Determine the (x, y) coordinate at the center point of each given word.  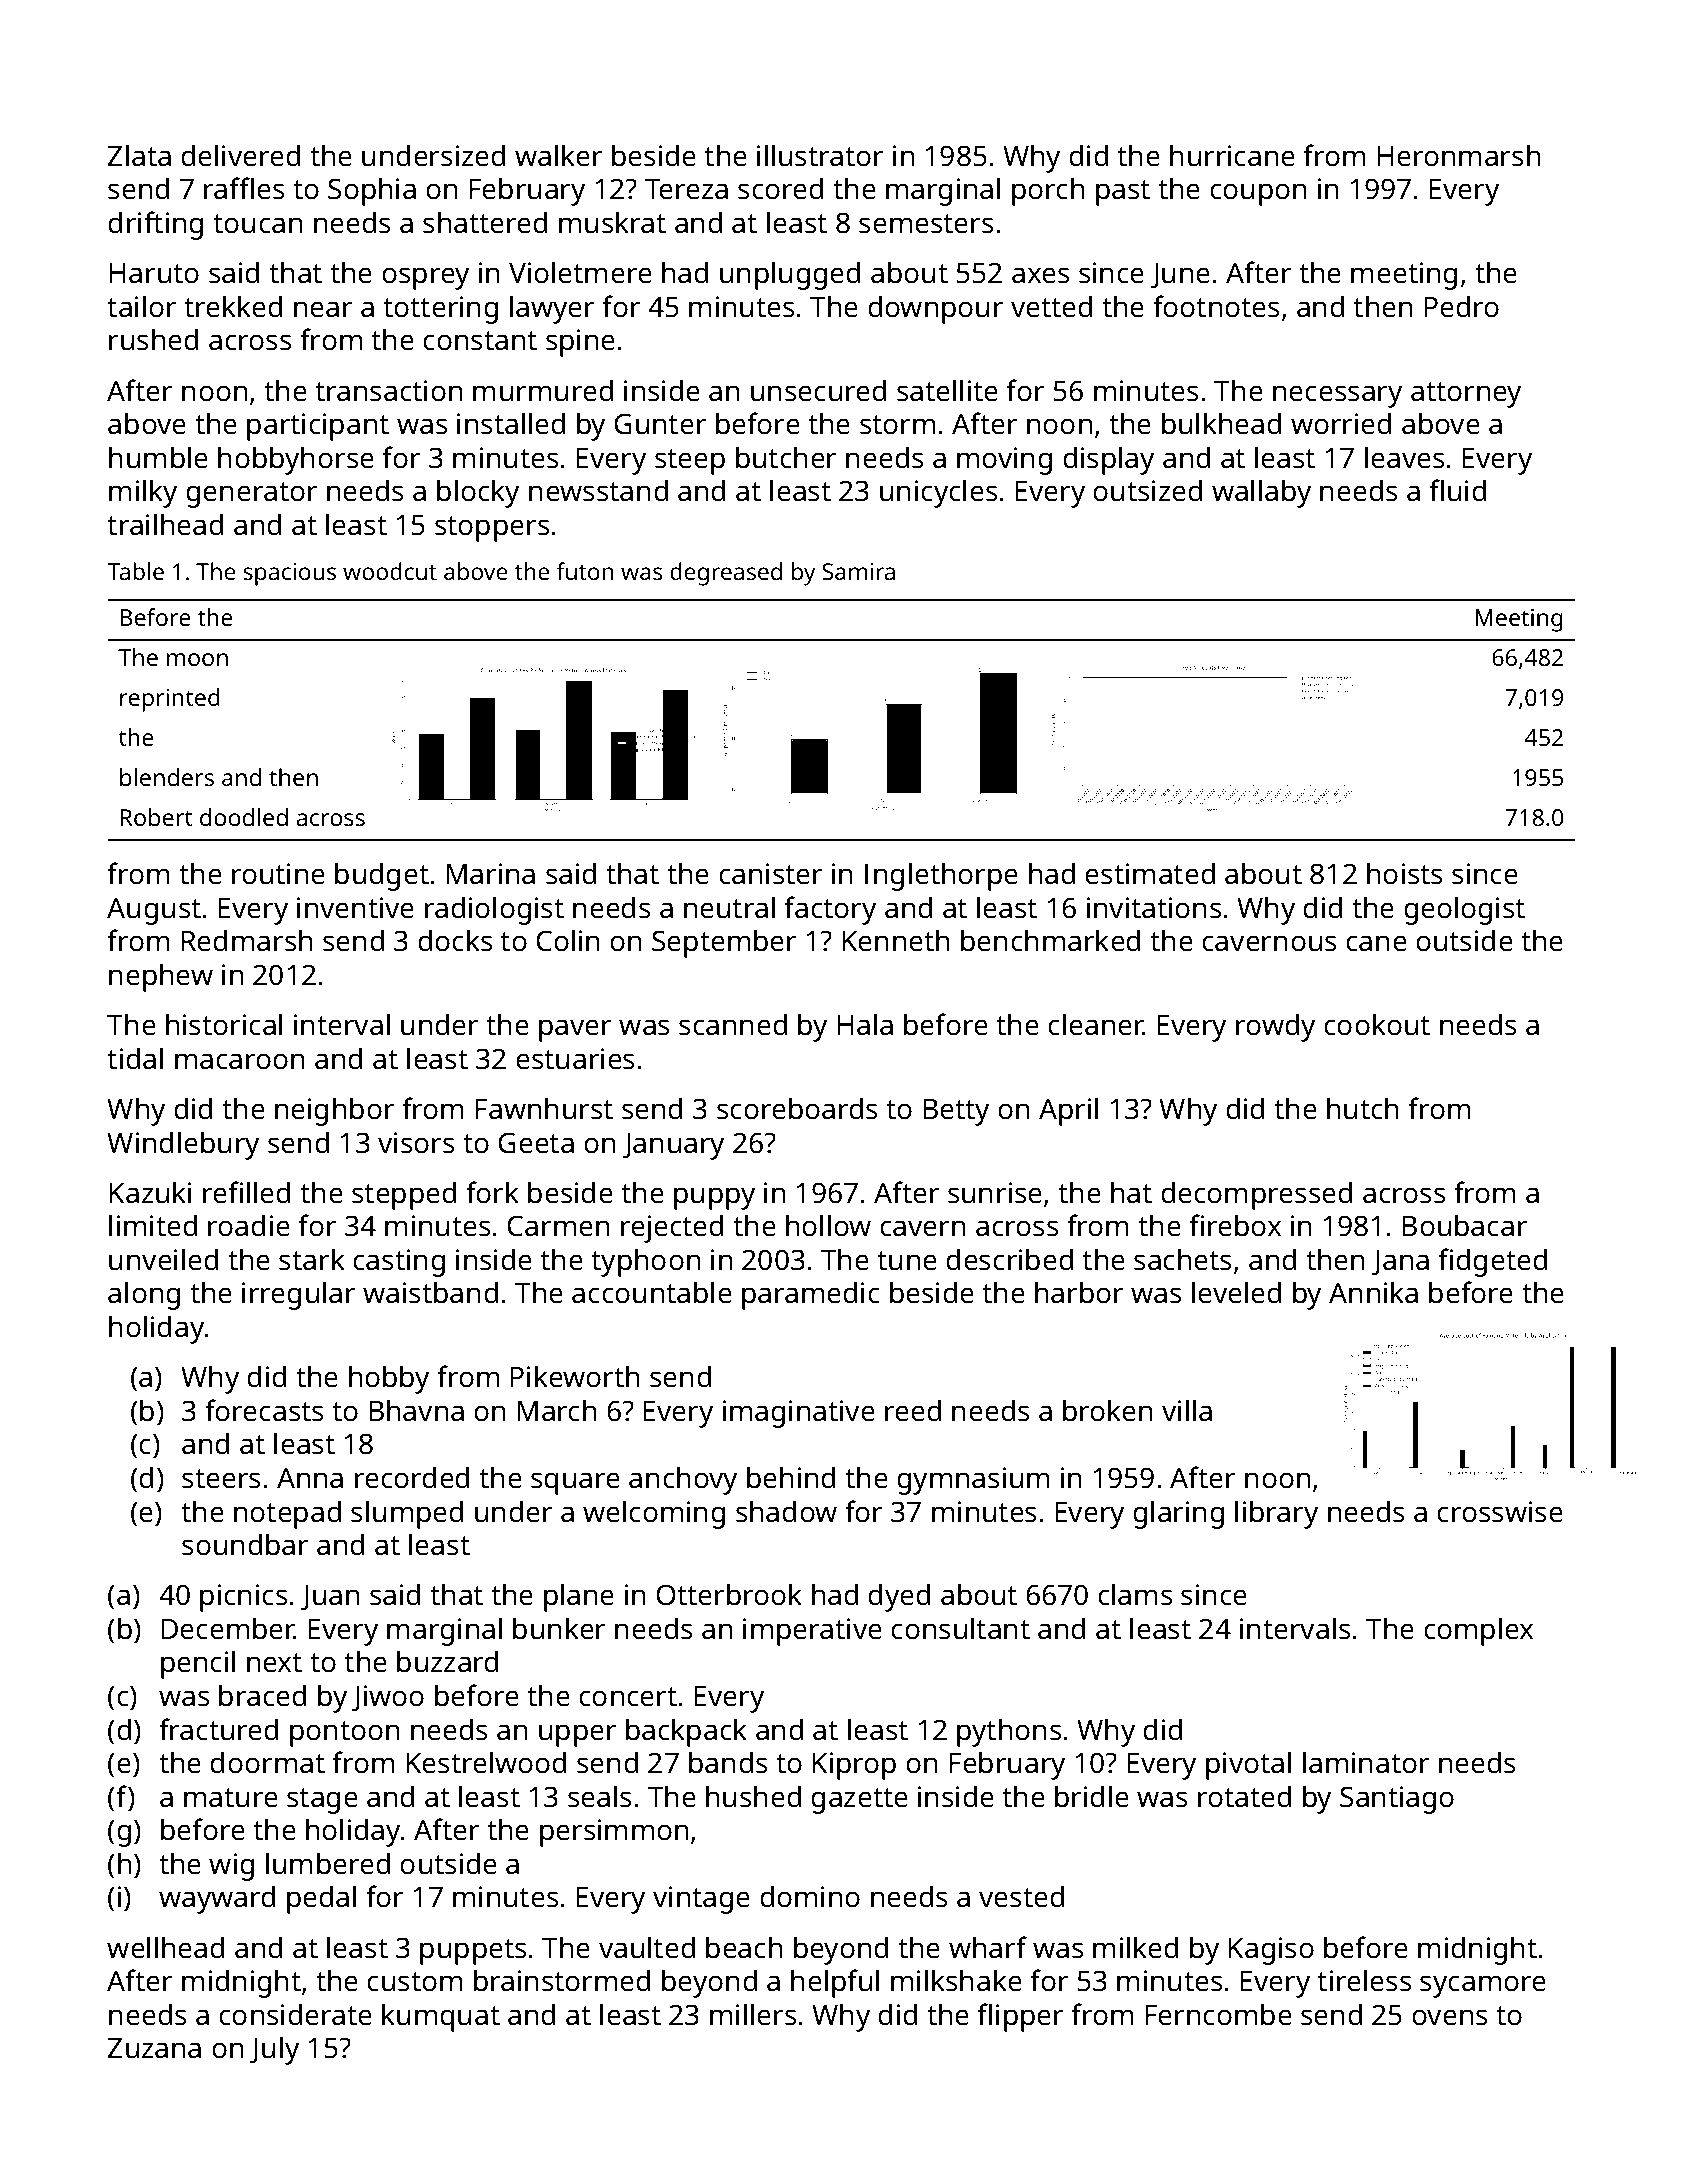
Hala (865, 1024)
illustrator (820, 155)
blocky (478, 493)
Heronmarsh (1458, 155)
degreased (726, 574)
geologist (1464, 910)
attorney (1466, 395)
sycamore (1483, 1986)
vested (1021, 1896)
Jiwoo (388, 1698)
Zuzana (154, 2048)
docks (455, 940)
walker (558, 155)
